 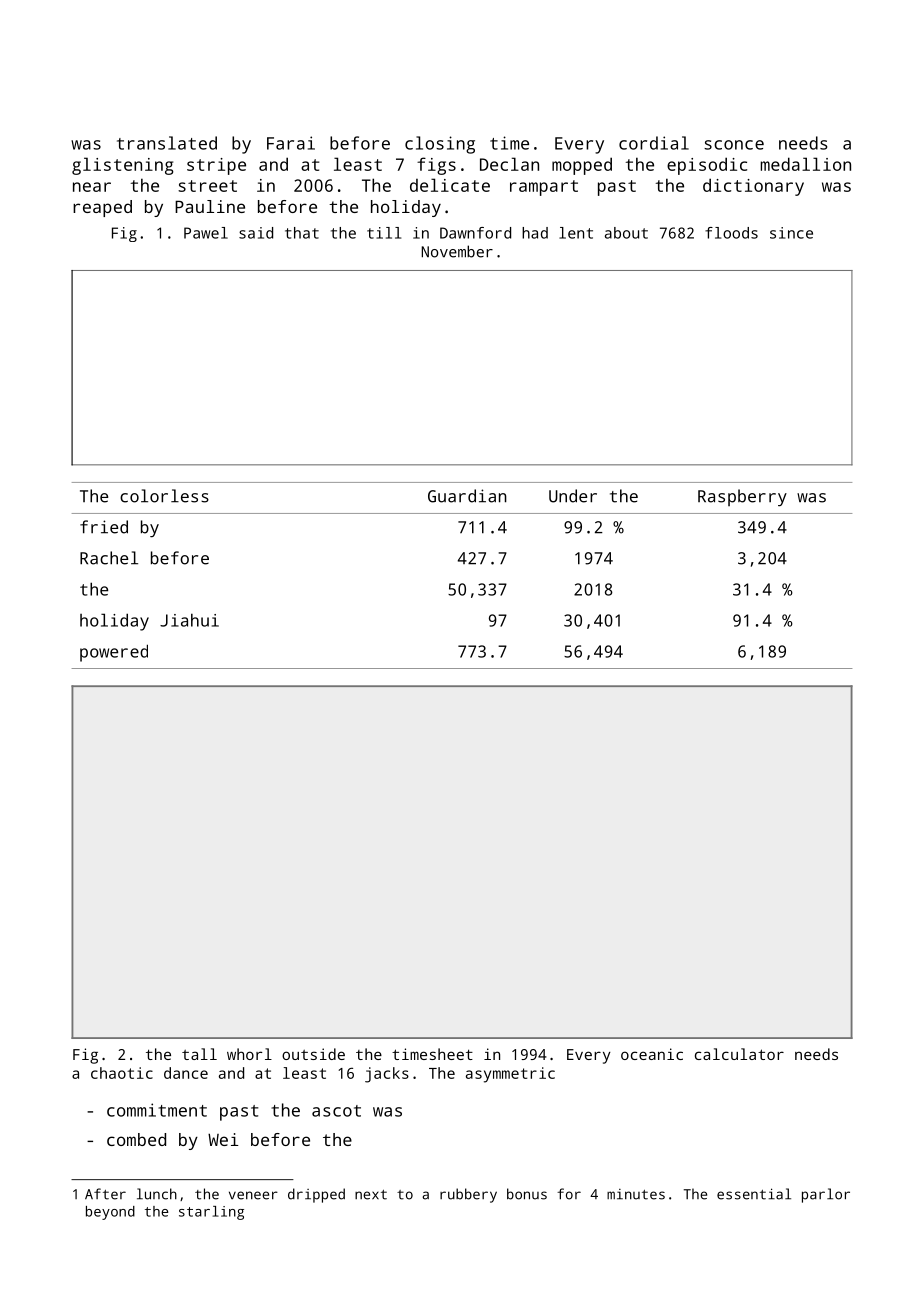 What do you see at coordinates (636, 1194) in the page?
I see `minutes` at bounding box center [636, 1194].
